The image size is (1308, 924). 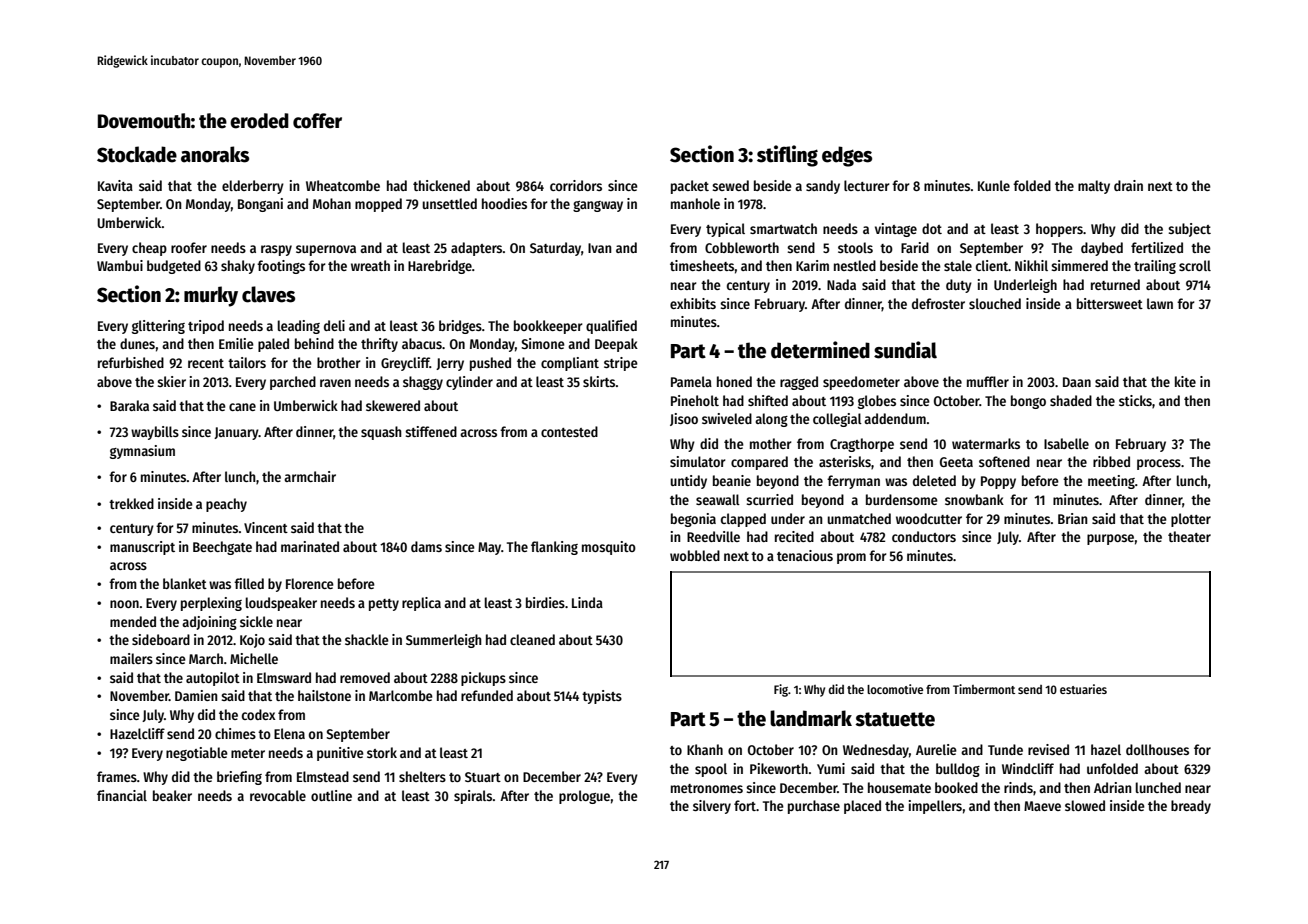 I want to click on Saturday, so click(x=555, y=249).
